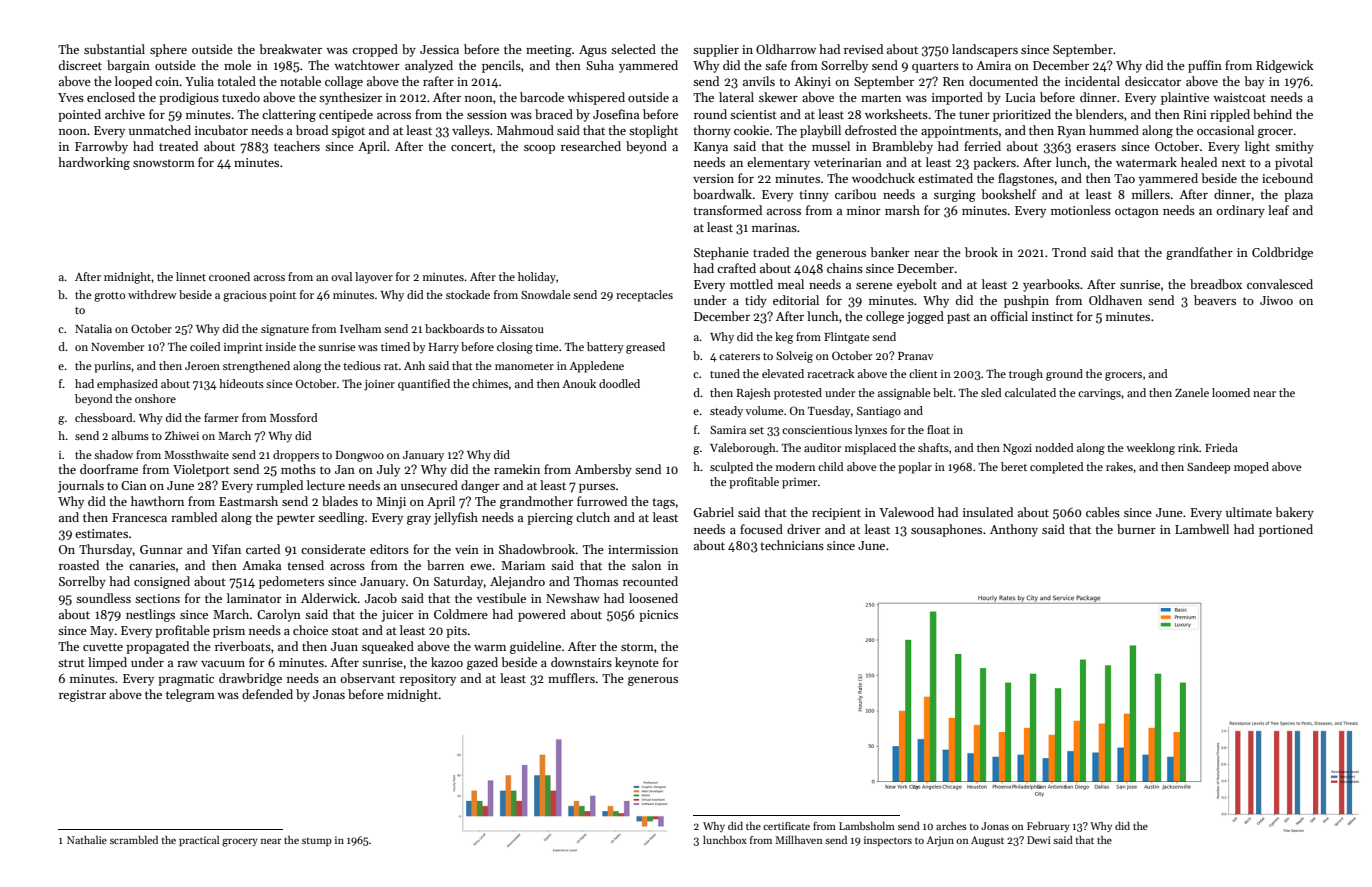 The height and width of the screenshot is (887, 1372). What do you see at coordinates (1284, 66) in the screenshot?
I see `Ridgewick` at bounding box center [1284, 66].
